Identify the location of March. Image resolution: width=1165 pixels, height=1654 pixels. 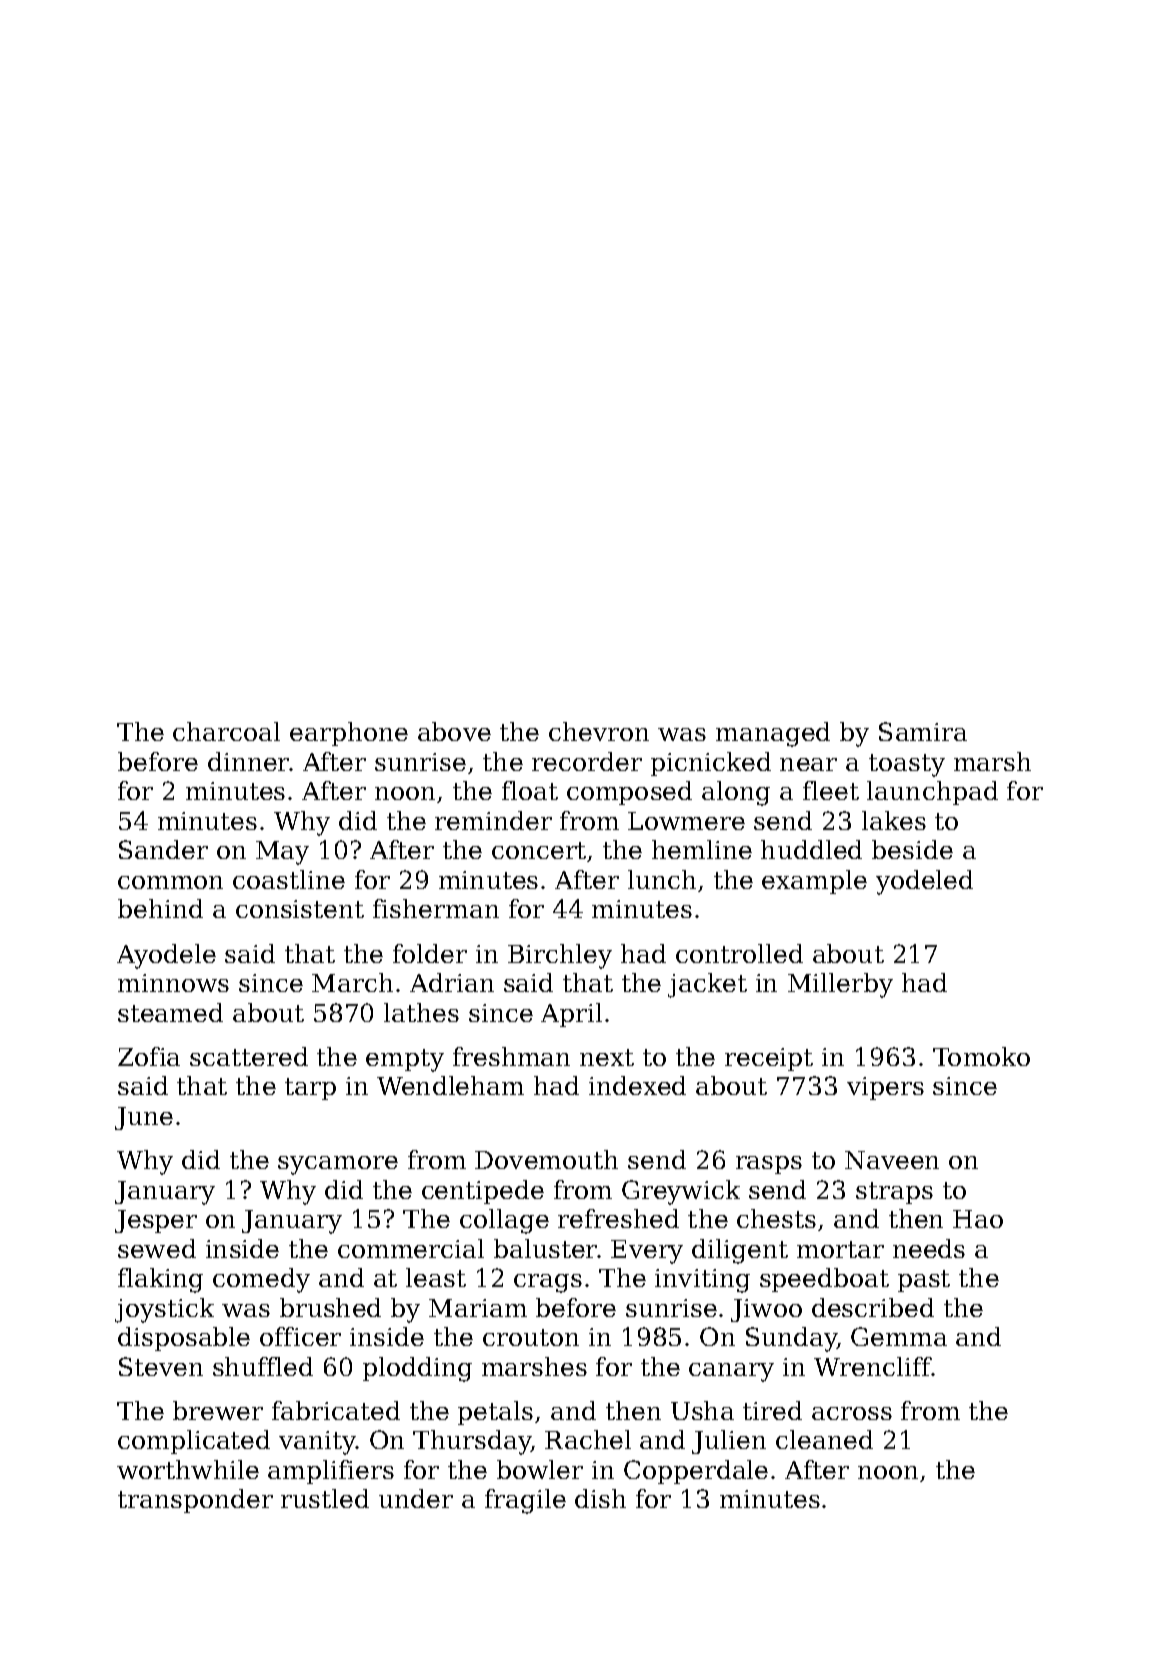
(352, 982).
